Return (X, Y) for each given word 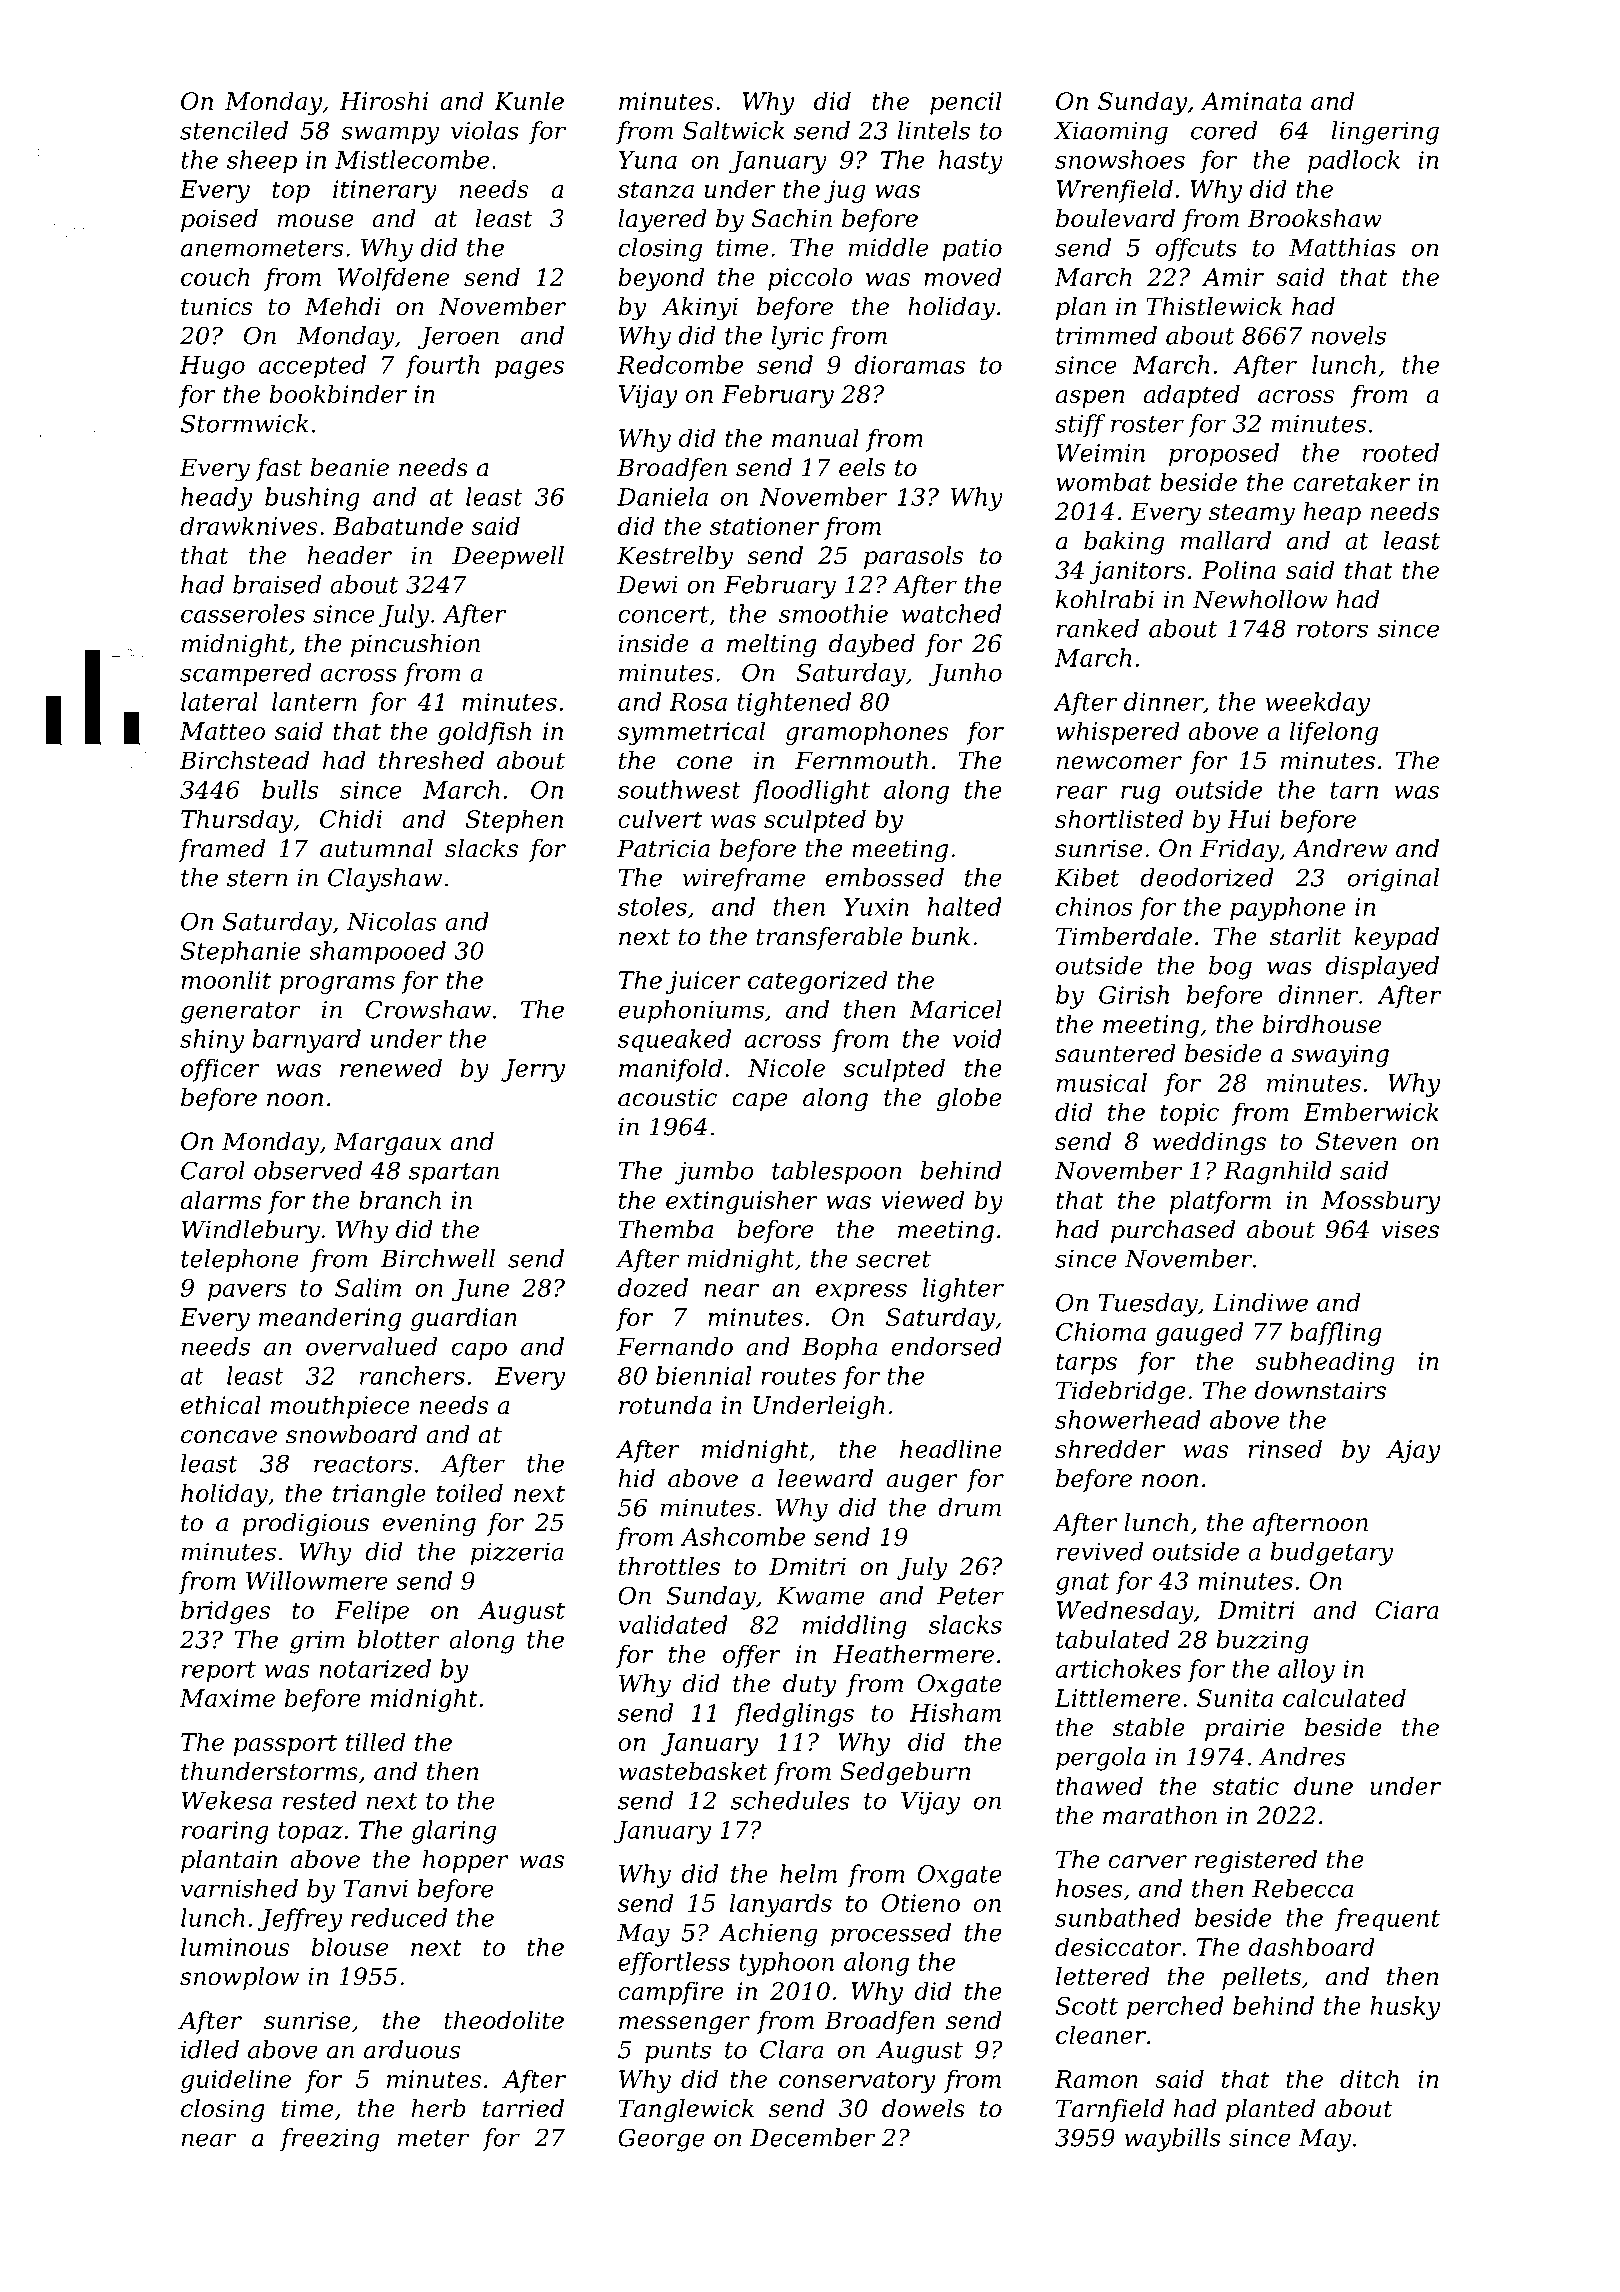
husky (1405, 2008)
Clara (791, 2049)
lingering (1385, 133)
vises (1410, 1229)
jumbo (714, 1173)
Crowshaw (428, 1009)
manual (815, 437)
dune (1323, 1785)
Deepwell (508, 557)
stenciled (234, 130)
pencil (966, 103)
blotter (398, 1639)
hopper (466, 1861)
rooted (1401, 452)
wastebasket (693, 1771)
